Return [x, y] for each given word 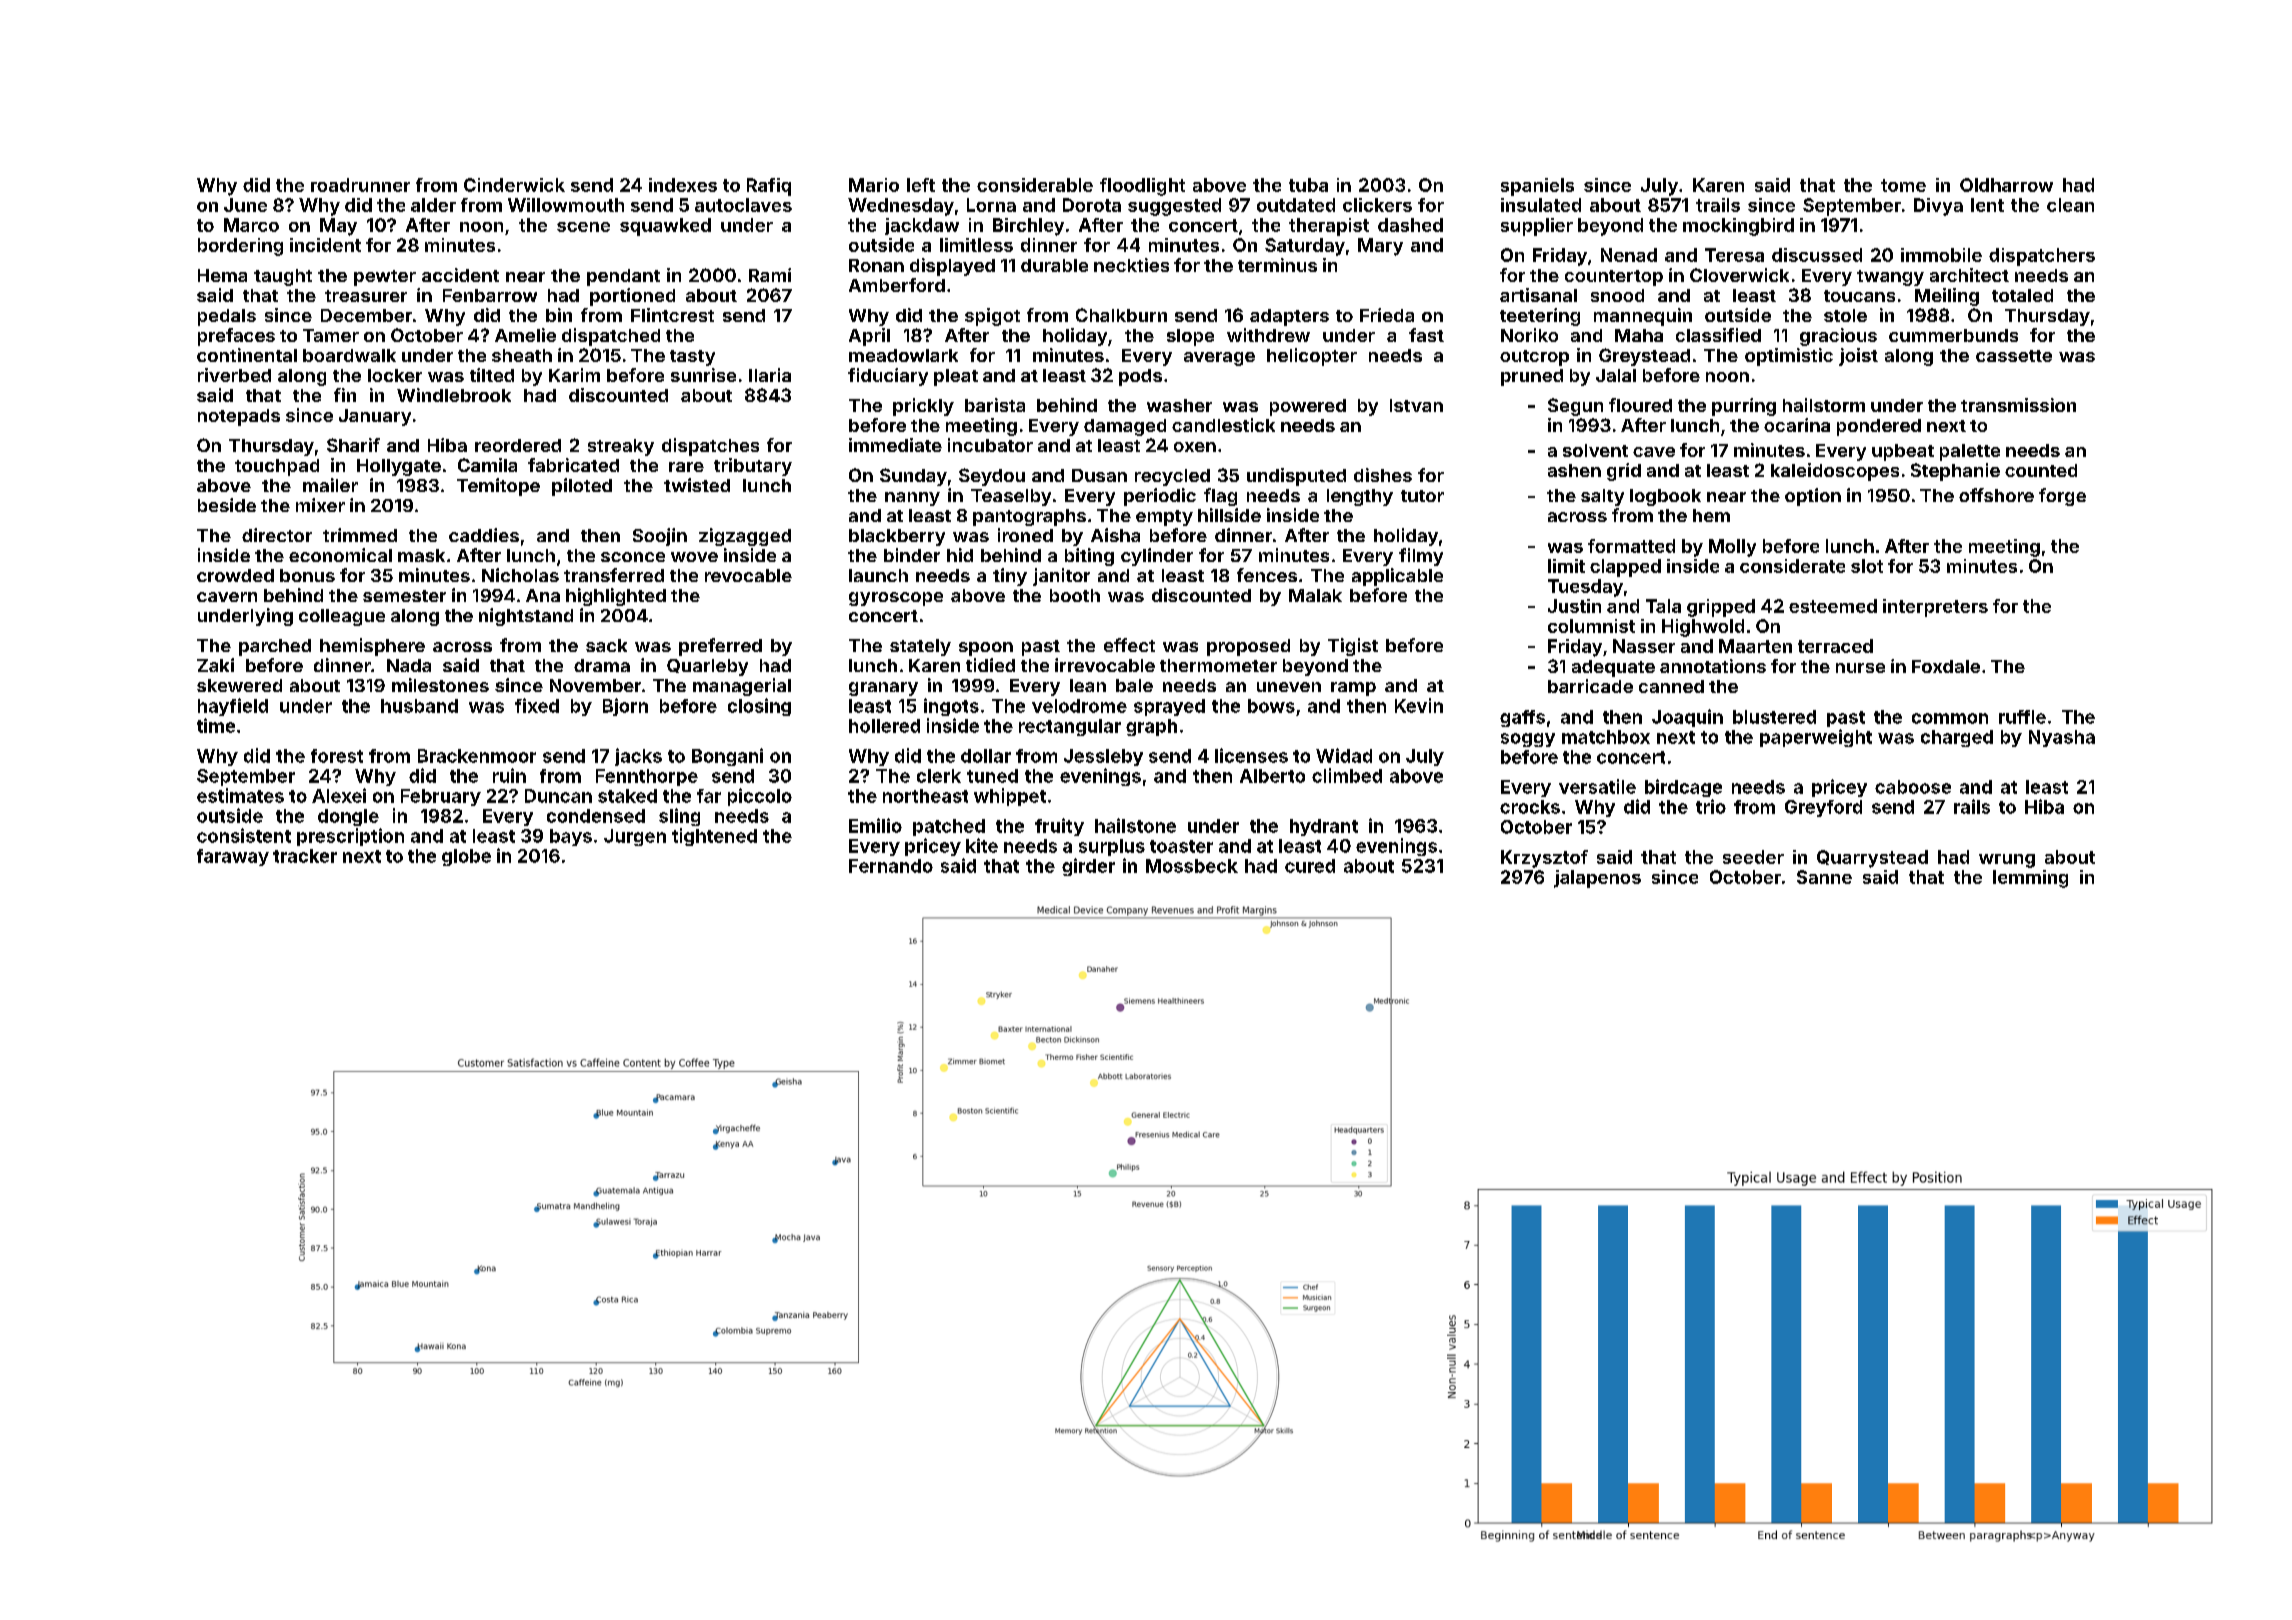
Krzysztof [1544, 859]
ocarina [1797, 425]
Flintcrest [672, 315]
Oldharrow [2006, 185]
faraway [233, 857]
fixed [537, 705]
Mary [1380, 247]
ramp [1353, 689]
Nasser [1644, 646]
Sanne [1824, 877]
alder [433, 205]
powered [1308, 407]
